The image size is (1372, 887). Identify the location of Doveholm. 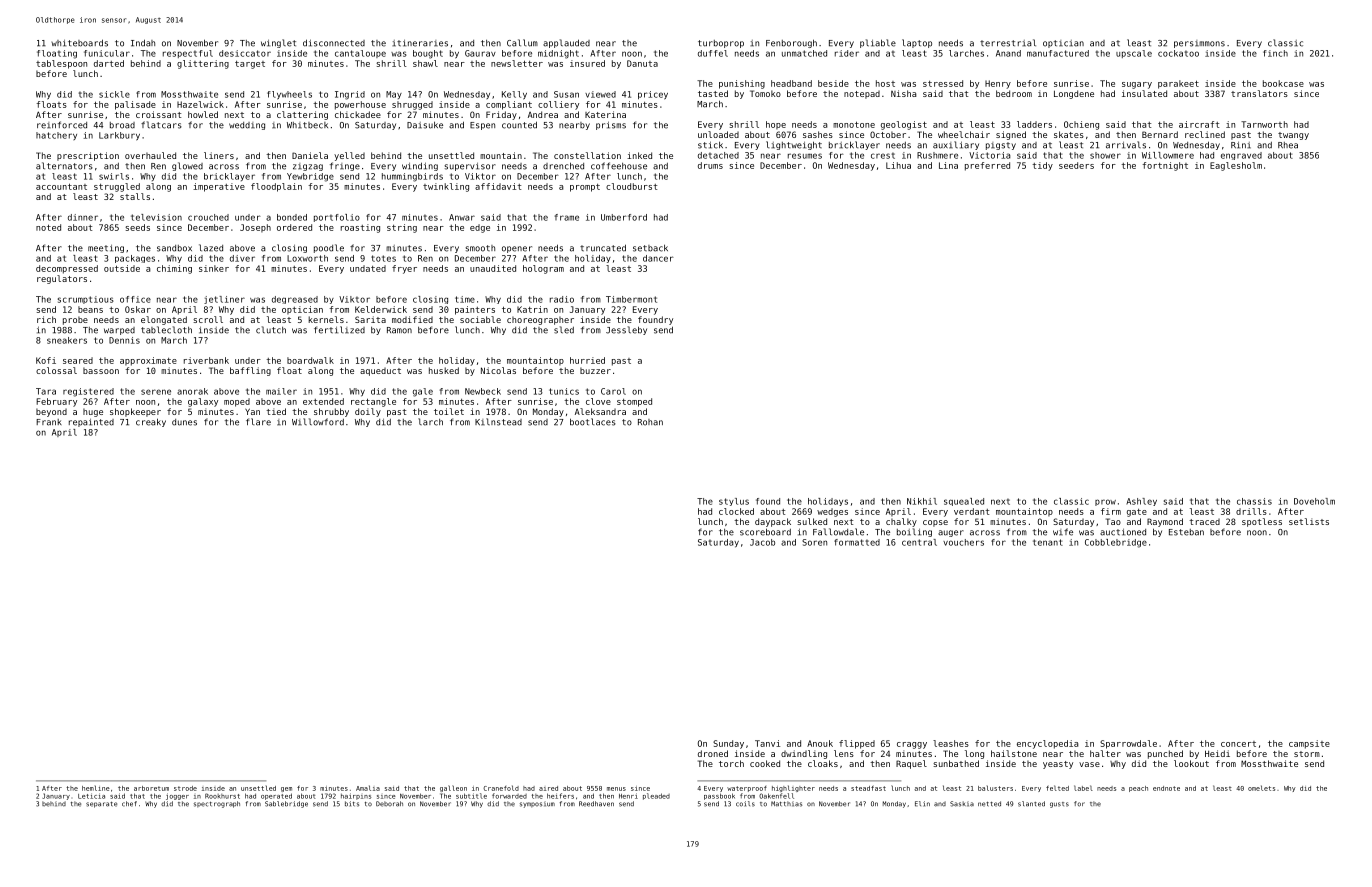
(1314, 501).
